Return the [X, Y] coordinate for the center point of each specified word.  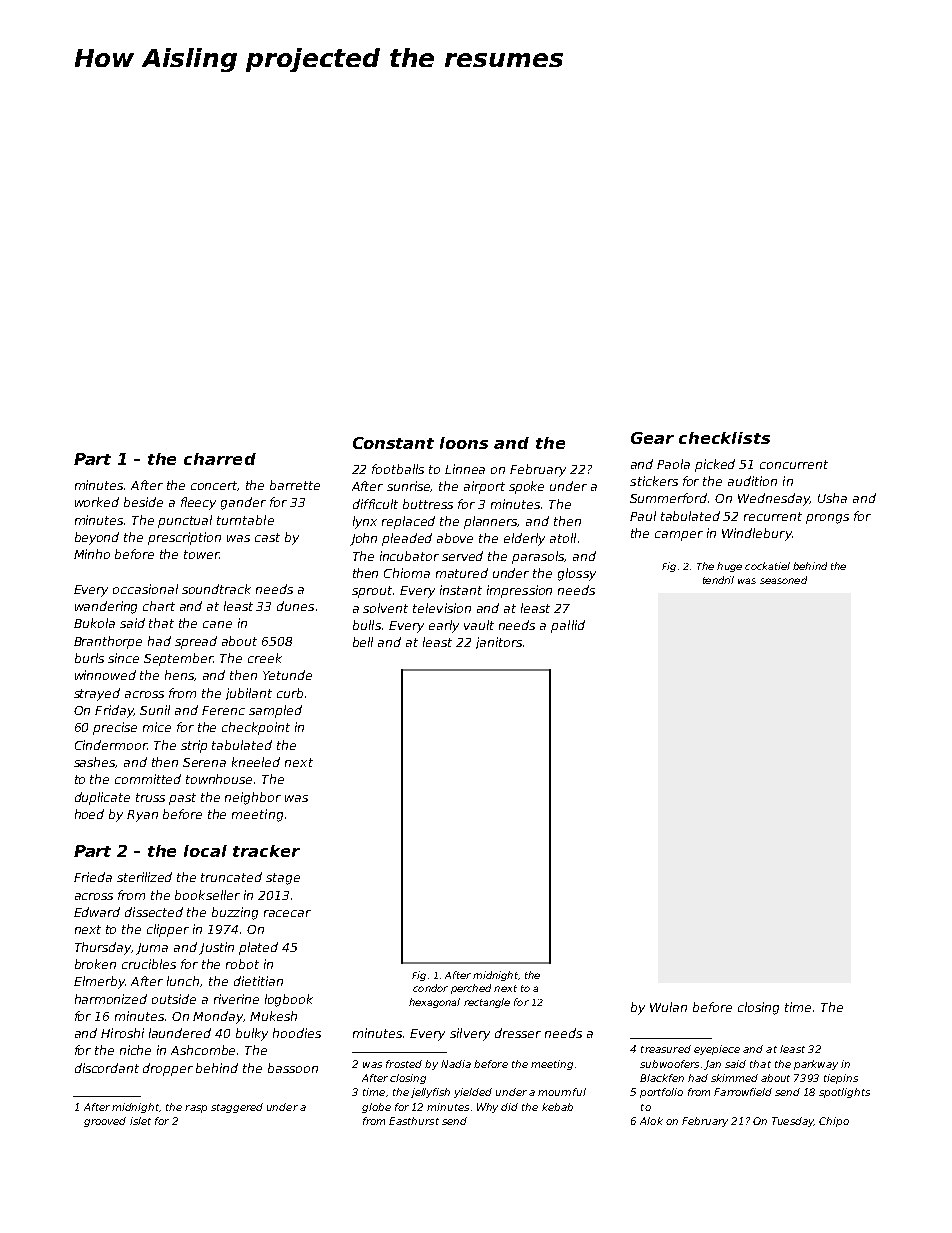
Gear [652, 438]
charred [220, 459]
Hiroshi [122, 1033]
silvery [470, 1034]
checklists [724, 438]
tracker [266, 851]
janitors [499, 643]
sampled [275, 711]
